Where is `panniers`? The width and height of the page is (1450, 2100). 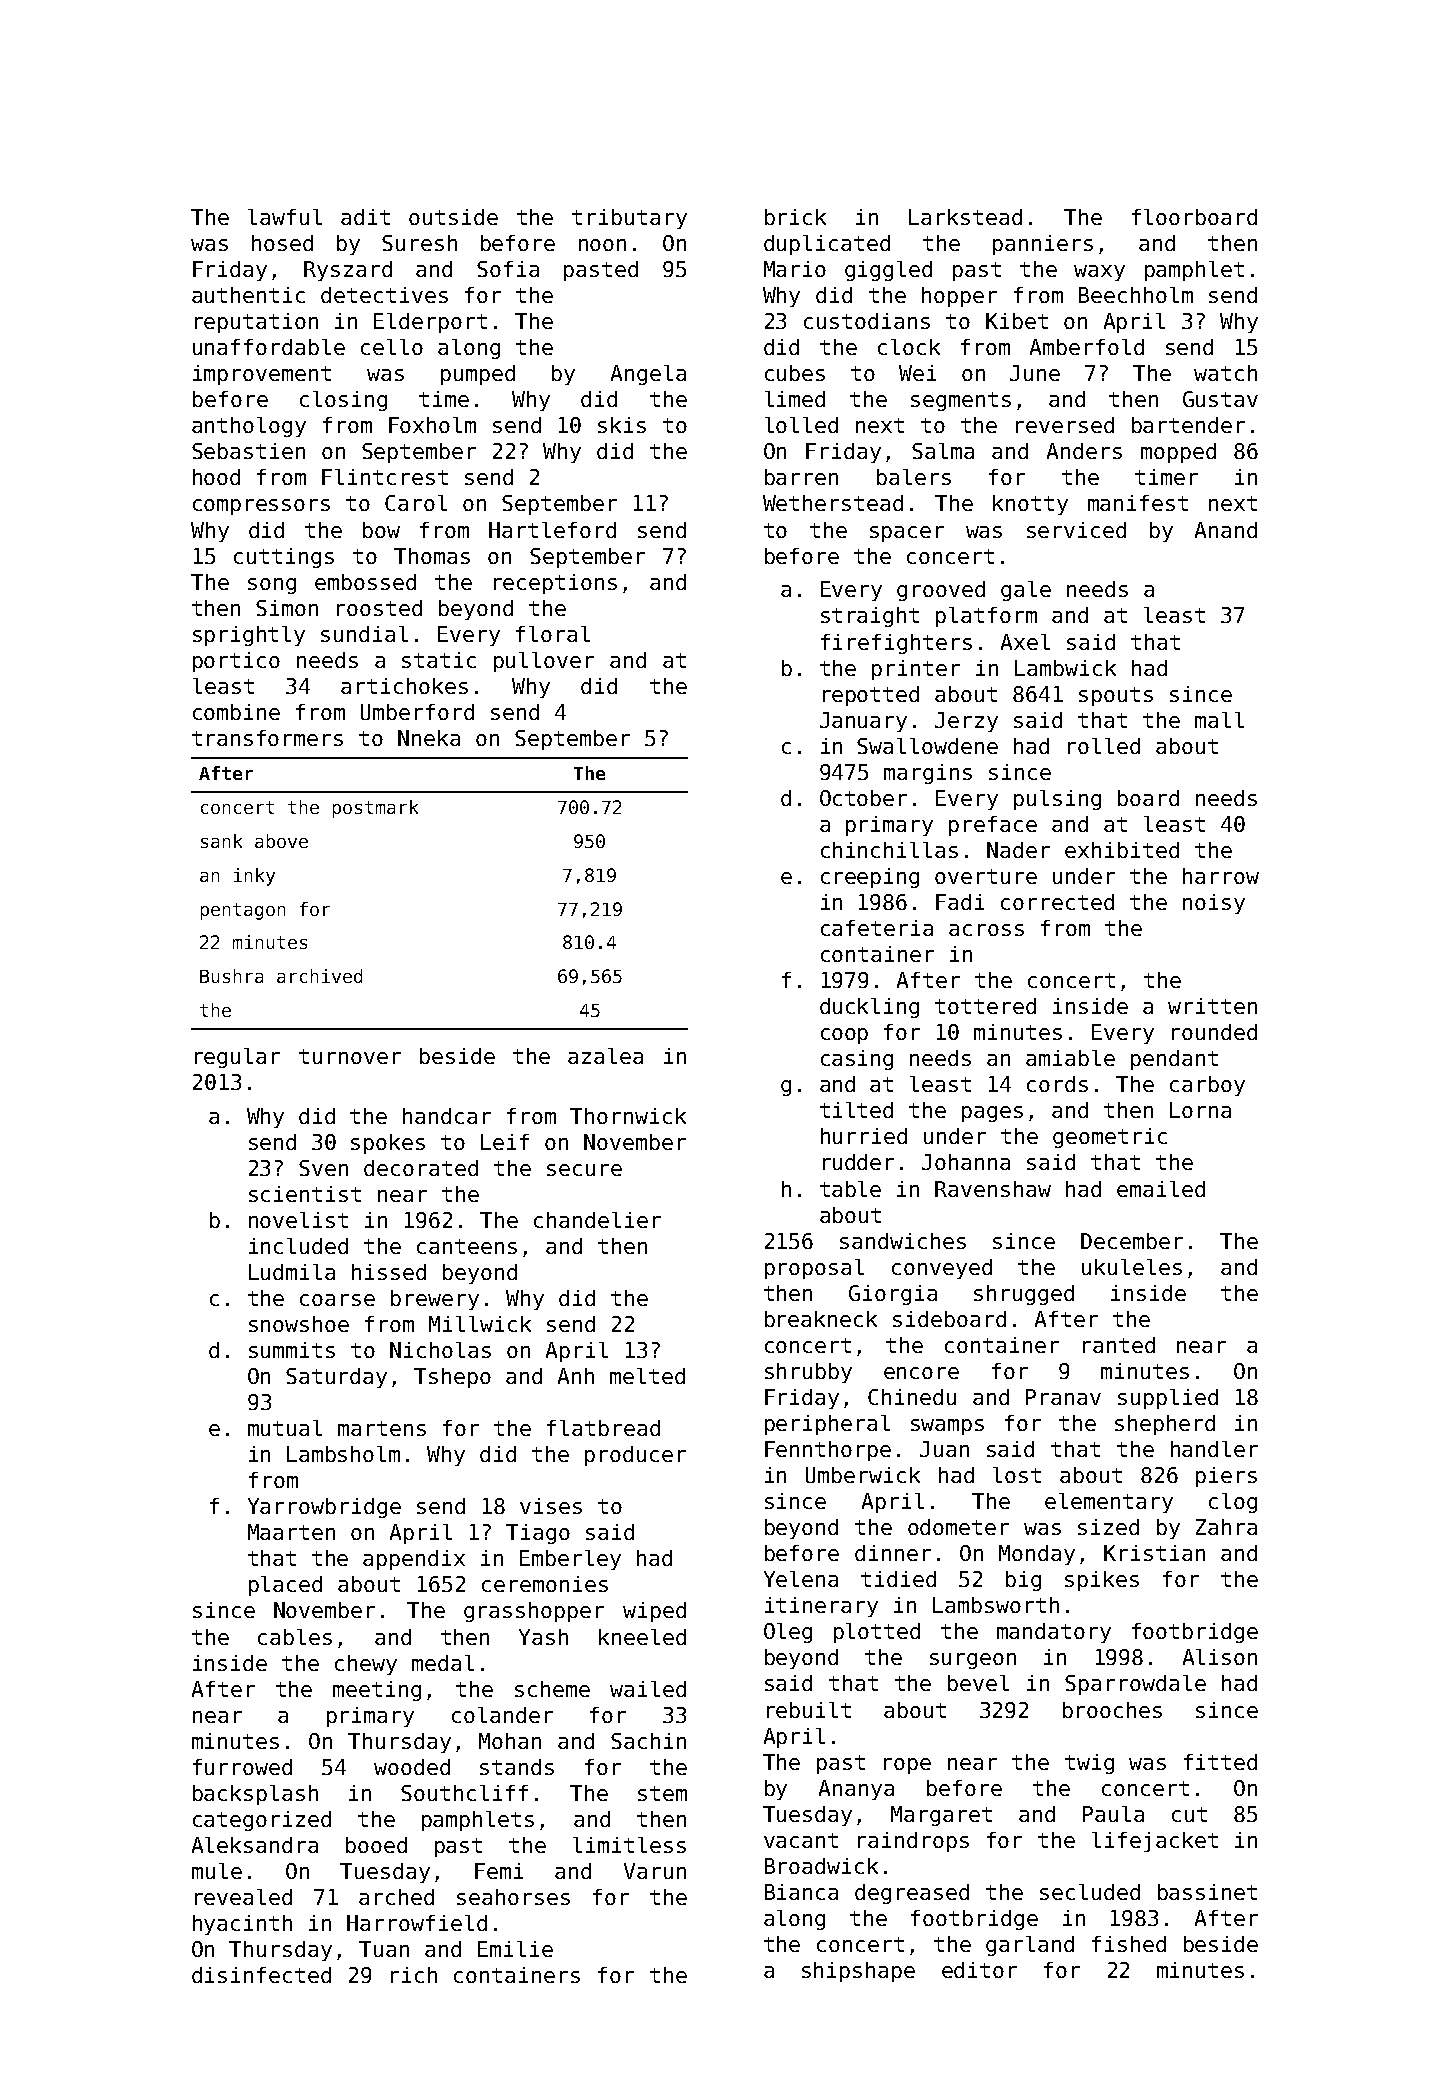 panniers is located at coordinates (1043, 245).
